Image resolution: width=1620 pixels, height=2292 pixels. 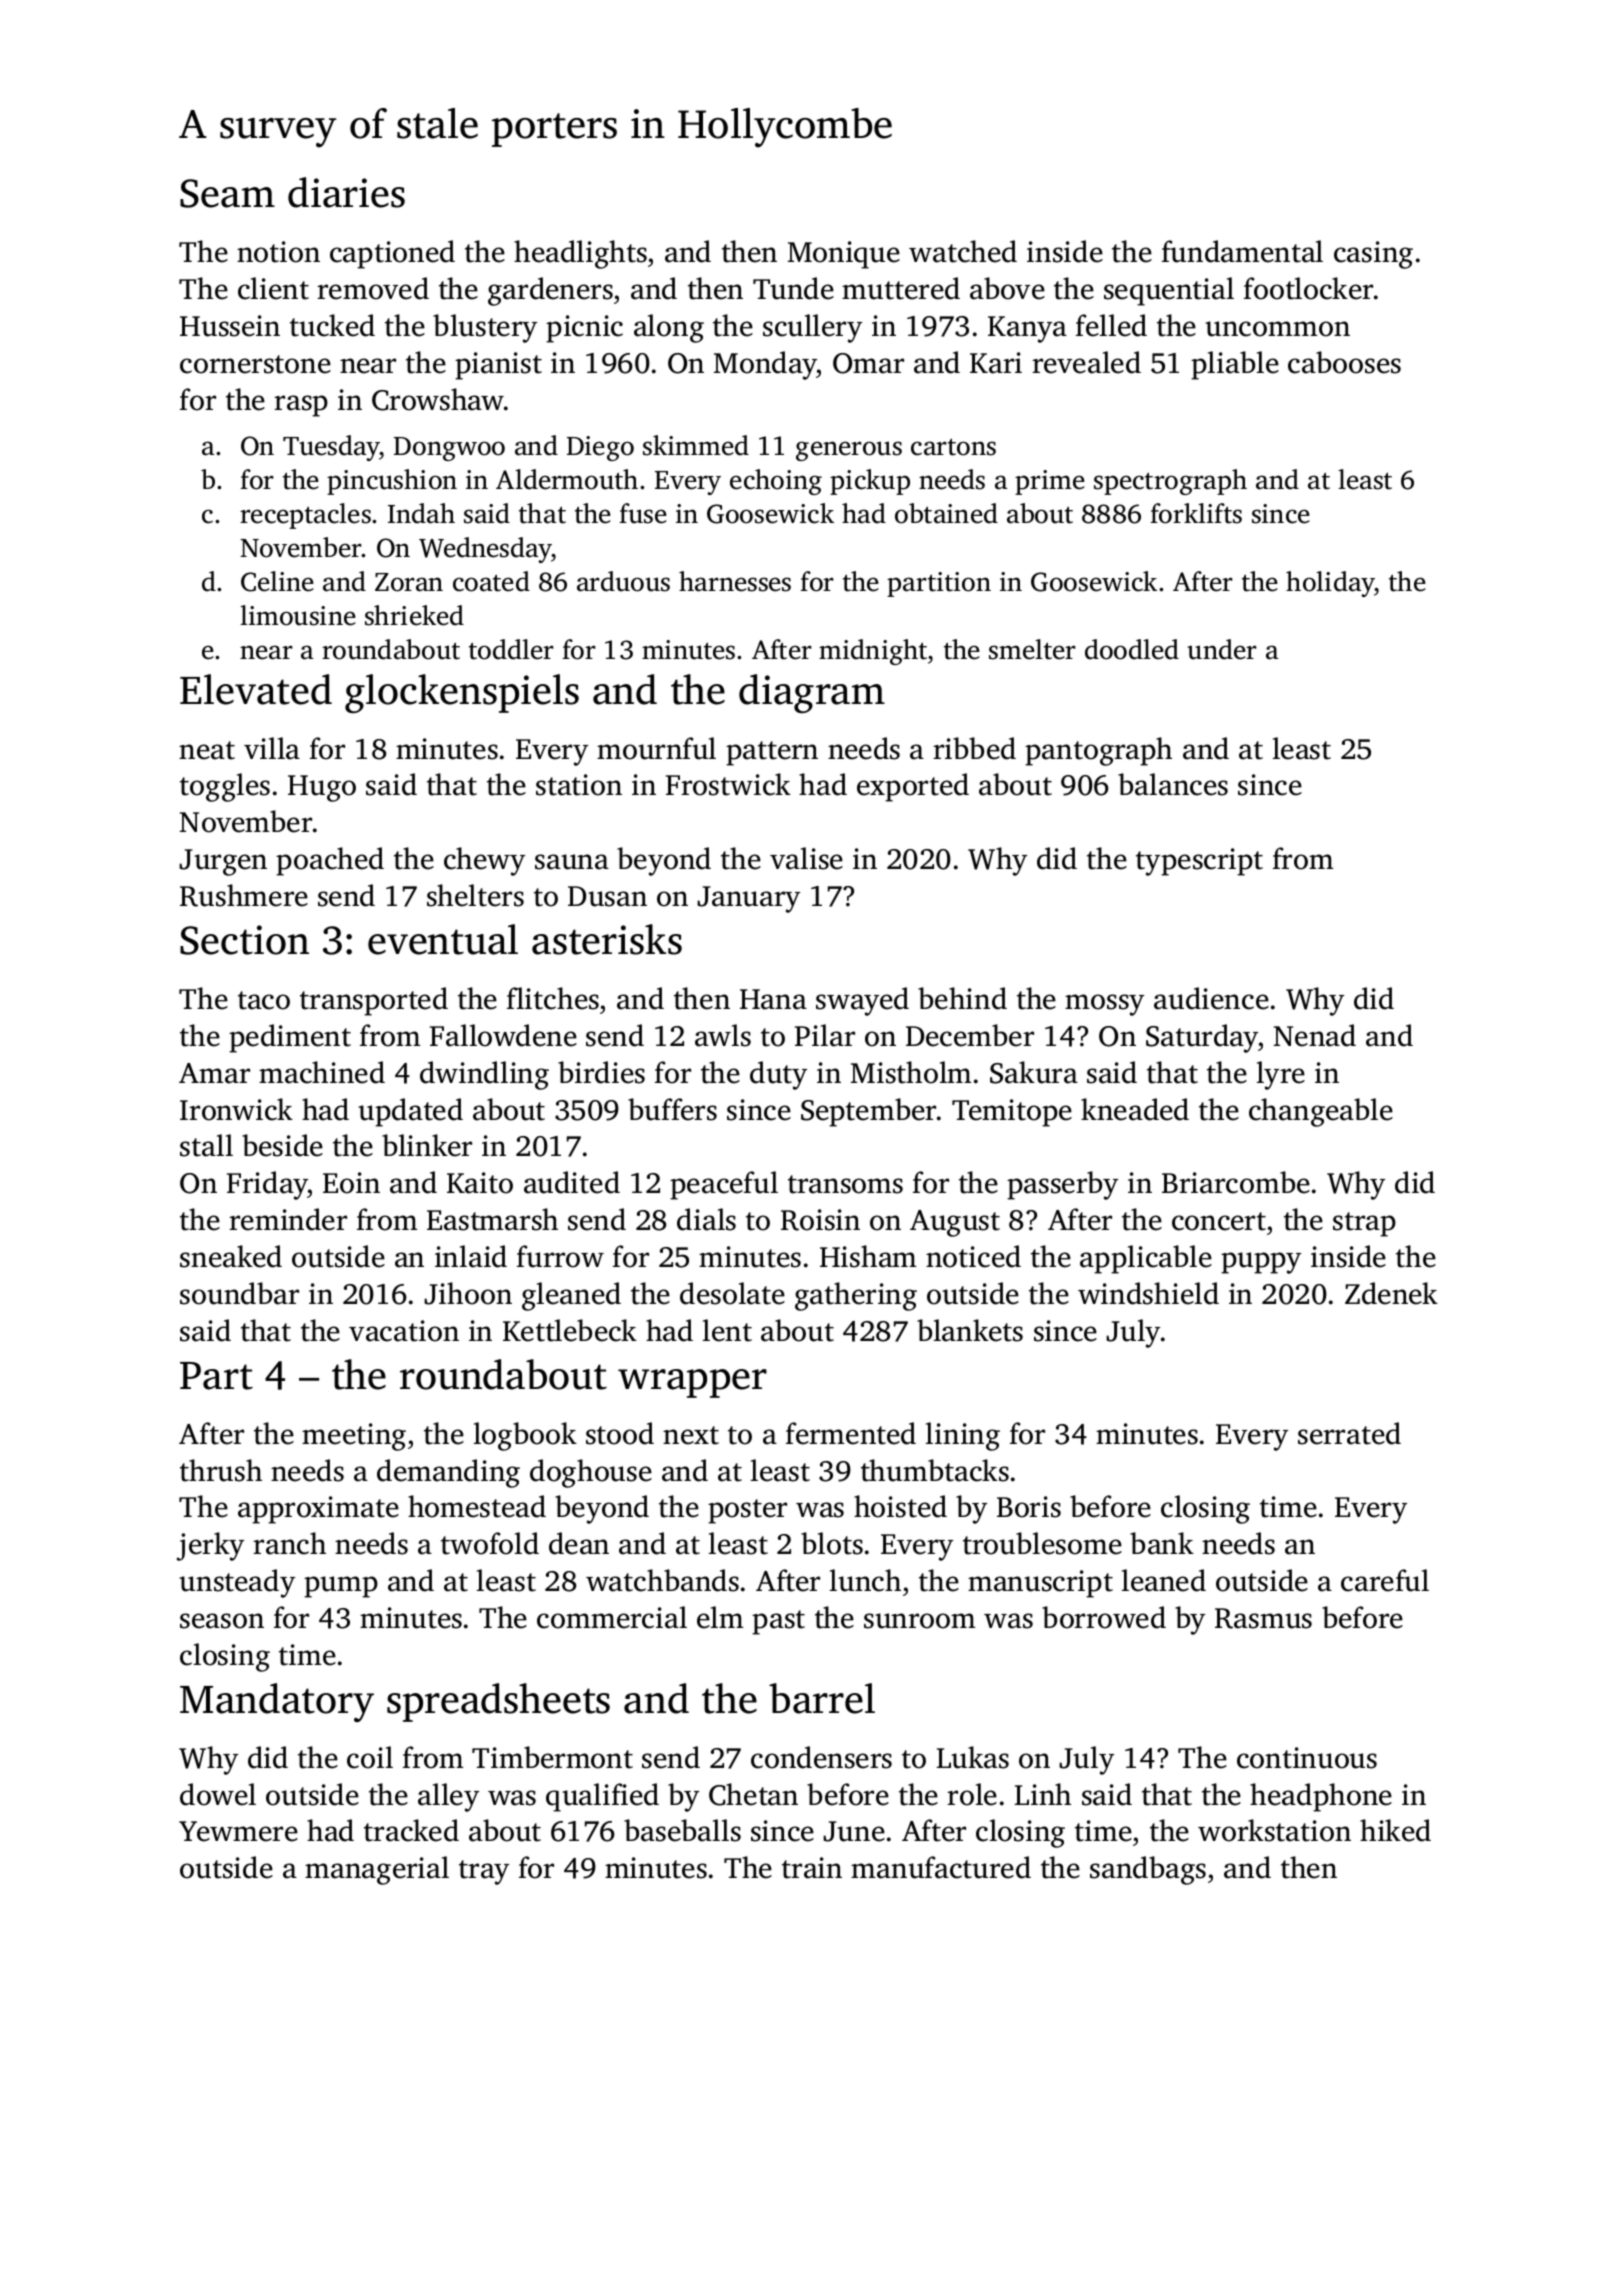 I want to click on hiked, so click(x=1395, y=1830).
